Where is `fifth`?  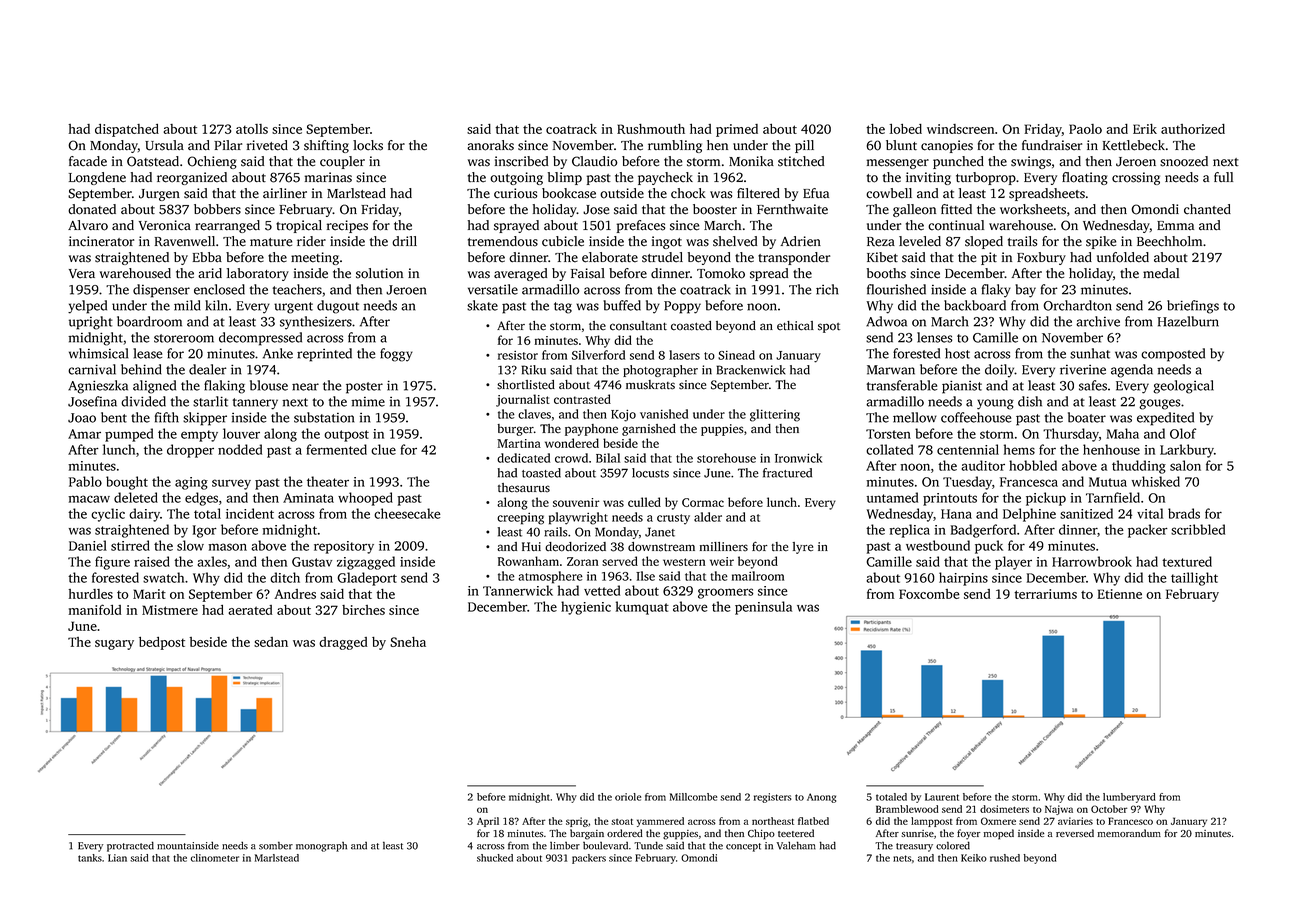
fifth is located at coordinates (167, 417).
